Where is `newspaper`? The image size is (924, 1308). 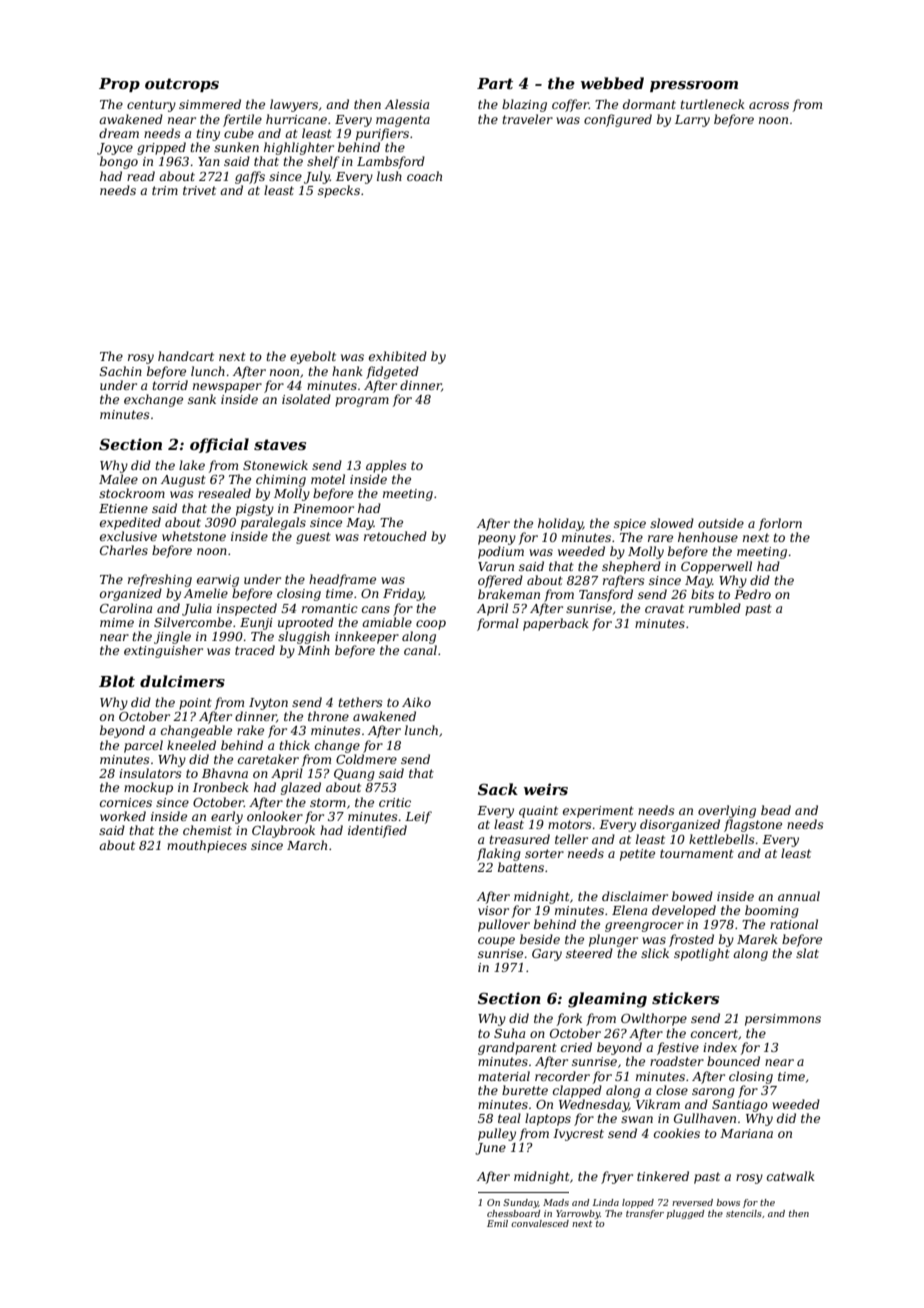
newspaper is located at coordinates (227, 388).
